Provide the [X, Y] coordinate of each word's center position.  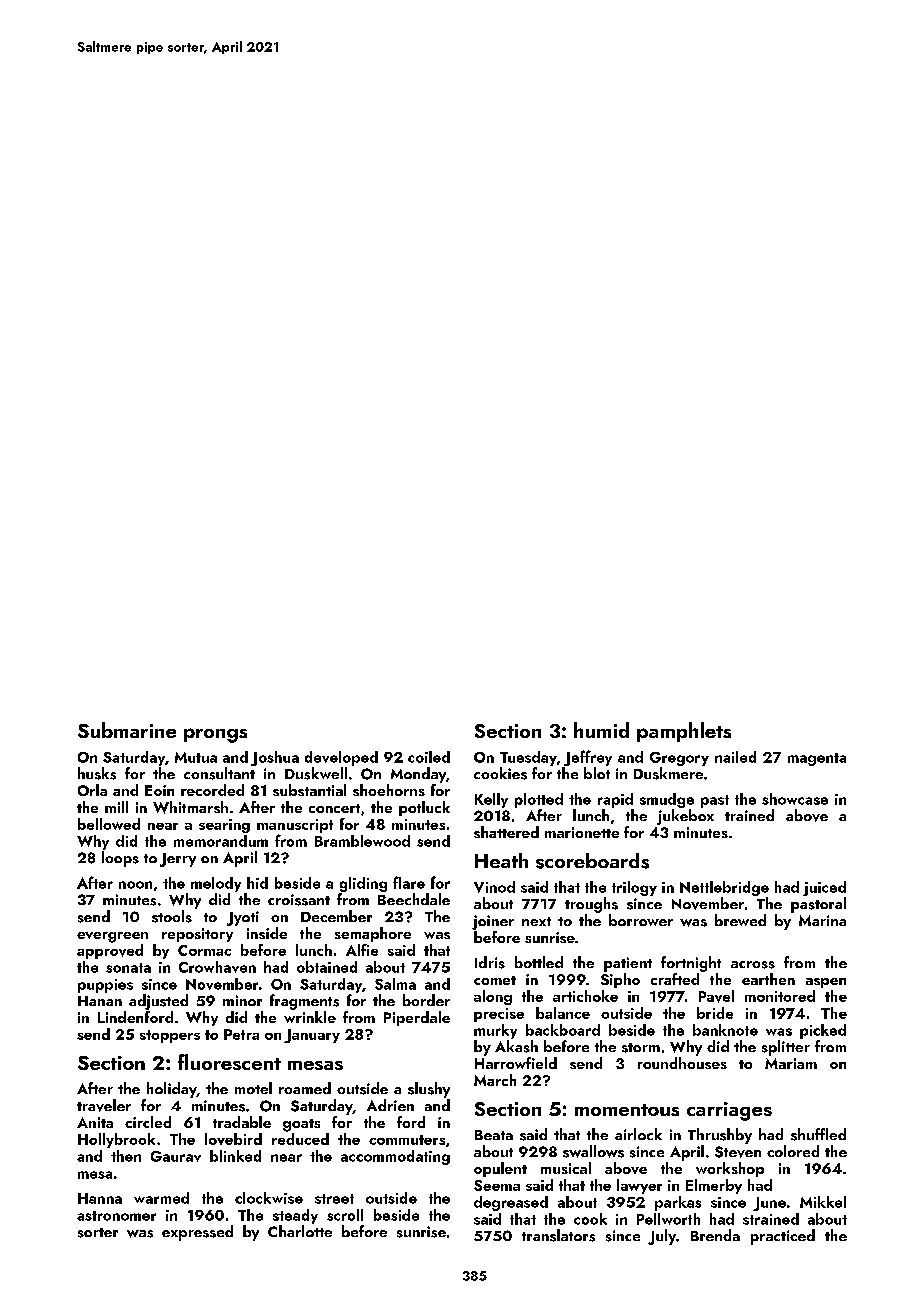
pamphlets [684, 732]
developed [341, 758]
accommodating [395, 1157]
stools [172, 916]
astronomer [116, 1216]
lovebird [233, 1139]
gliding [363, 884]
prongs [215, 735]
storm [641, 1048]
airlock [638, 1134]
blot [597, 773]
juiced [824, 888]
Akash [516, 1046]
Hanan [100, 1001]
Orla [92, 790]
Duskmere [668, 773]
